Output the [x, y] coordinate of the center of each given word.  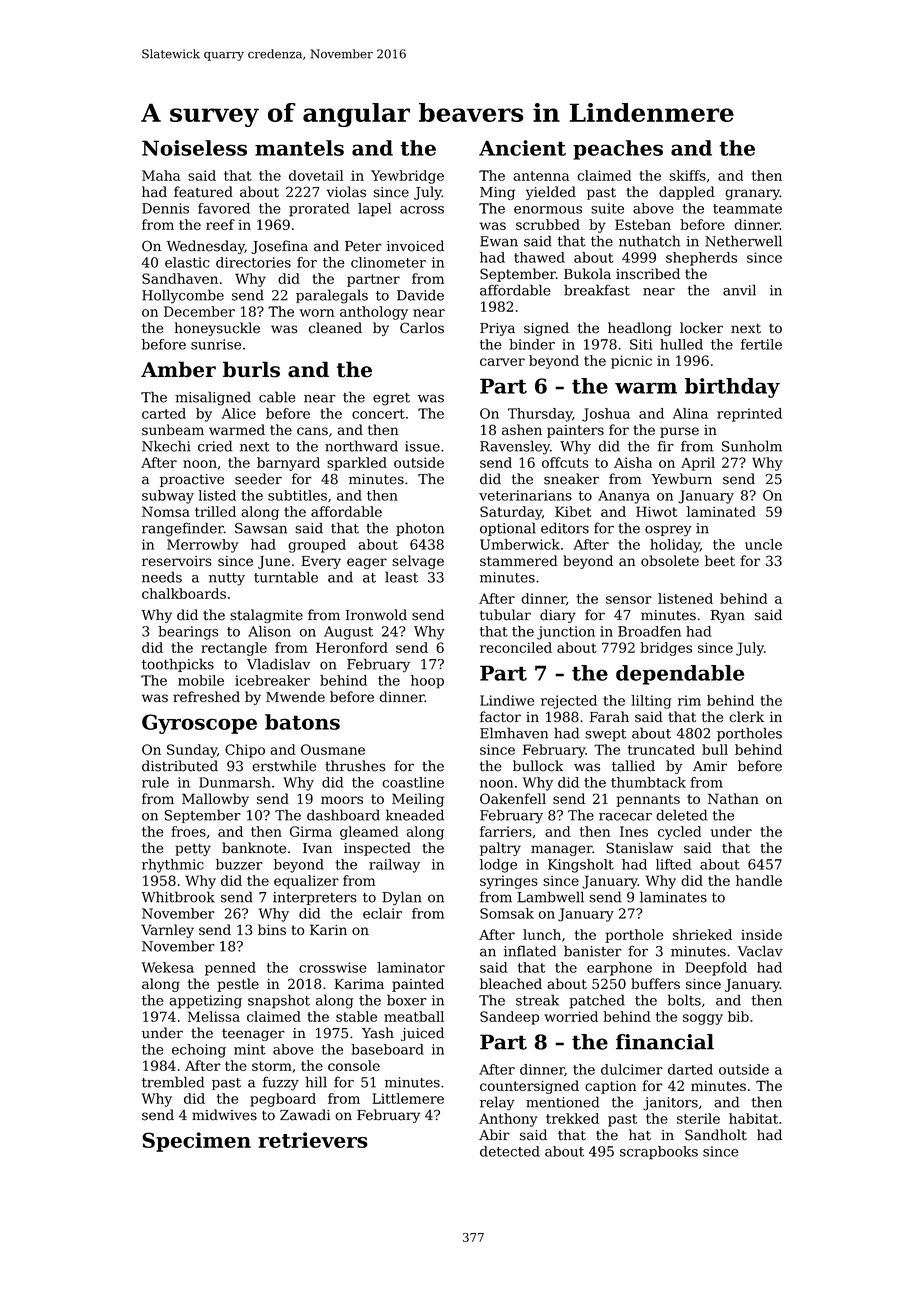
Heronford [352, 647]
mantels [299, 148]
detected [510, 1151]
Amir [710, 766]
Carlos [422, 328]
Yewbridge [407, 177]
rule [155, 782]
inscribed [648, 274]
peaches [618, 150]
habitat [753, 1118]
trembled [173, 1082]
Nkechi [166, 446]
